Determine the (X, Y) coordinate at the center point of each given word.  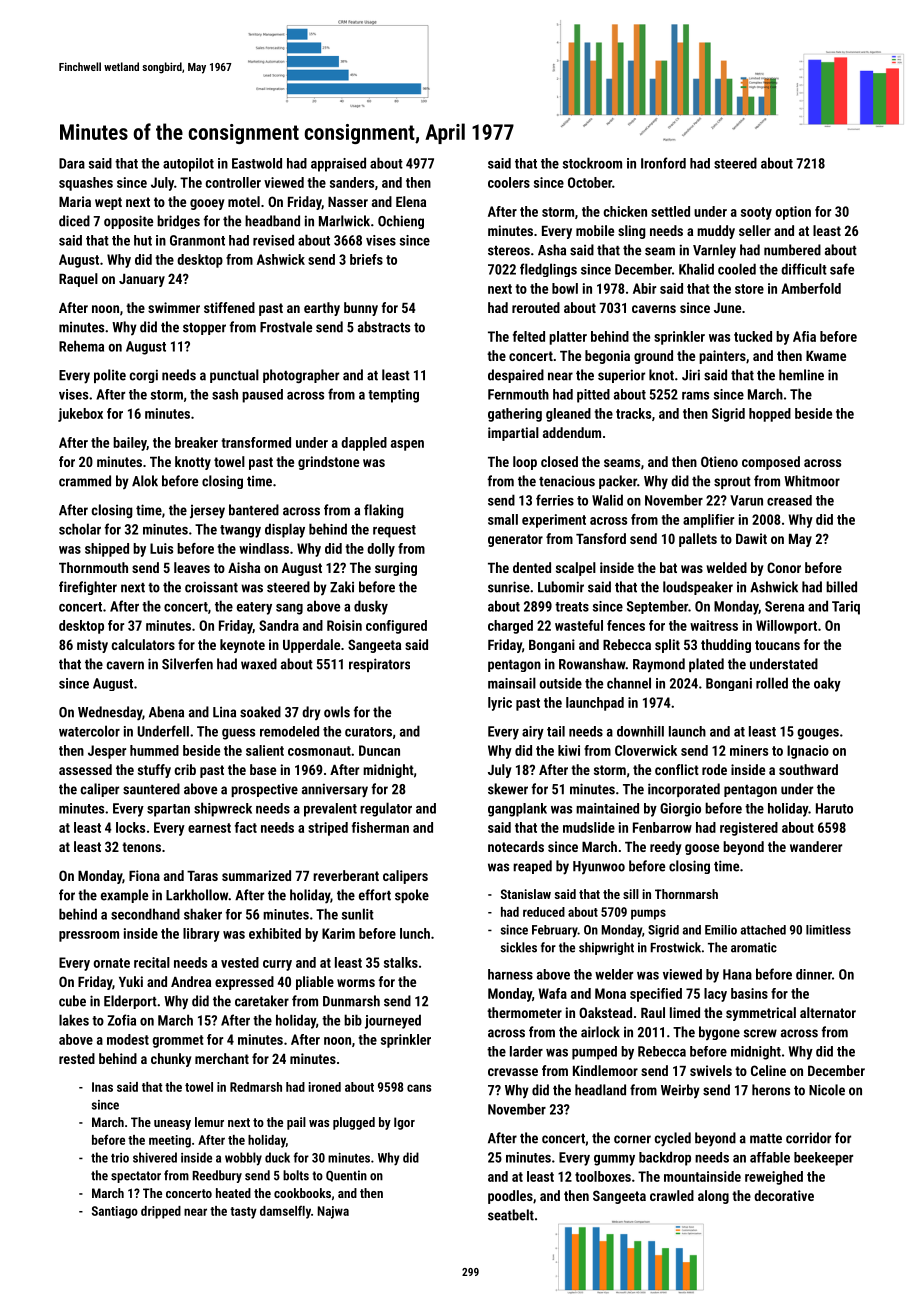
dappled (364, 444)
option (793, 213)
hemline (801, 375)
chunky (171, 1060)
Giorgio (680, 810)
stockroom (592, 163)
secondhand (145, 914)
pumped (594, 1053)
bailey (130, 444)
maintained (607, 808)
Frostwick (676, 947)
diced (74, 221)
